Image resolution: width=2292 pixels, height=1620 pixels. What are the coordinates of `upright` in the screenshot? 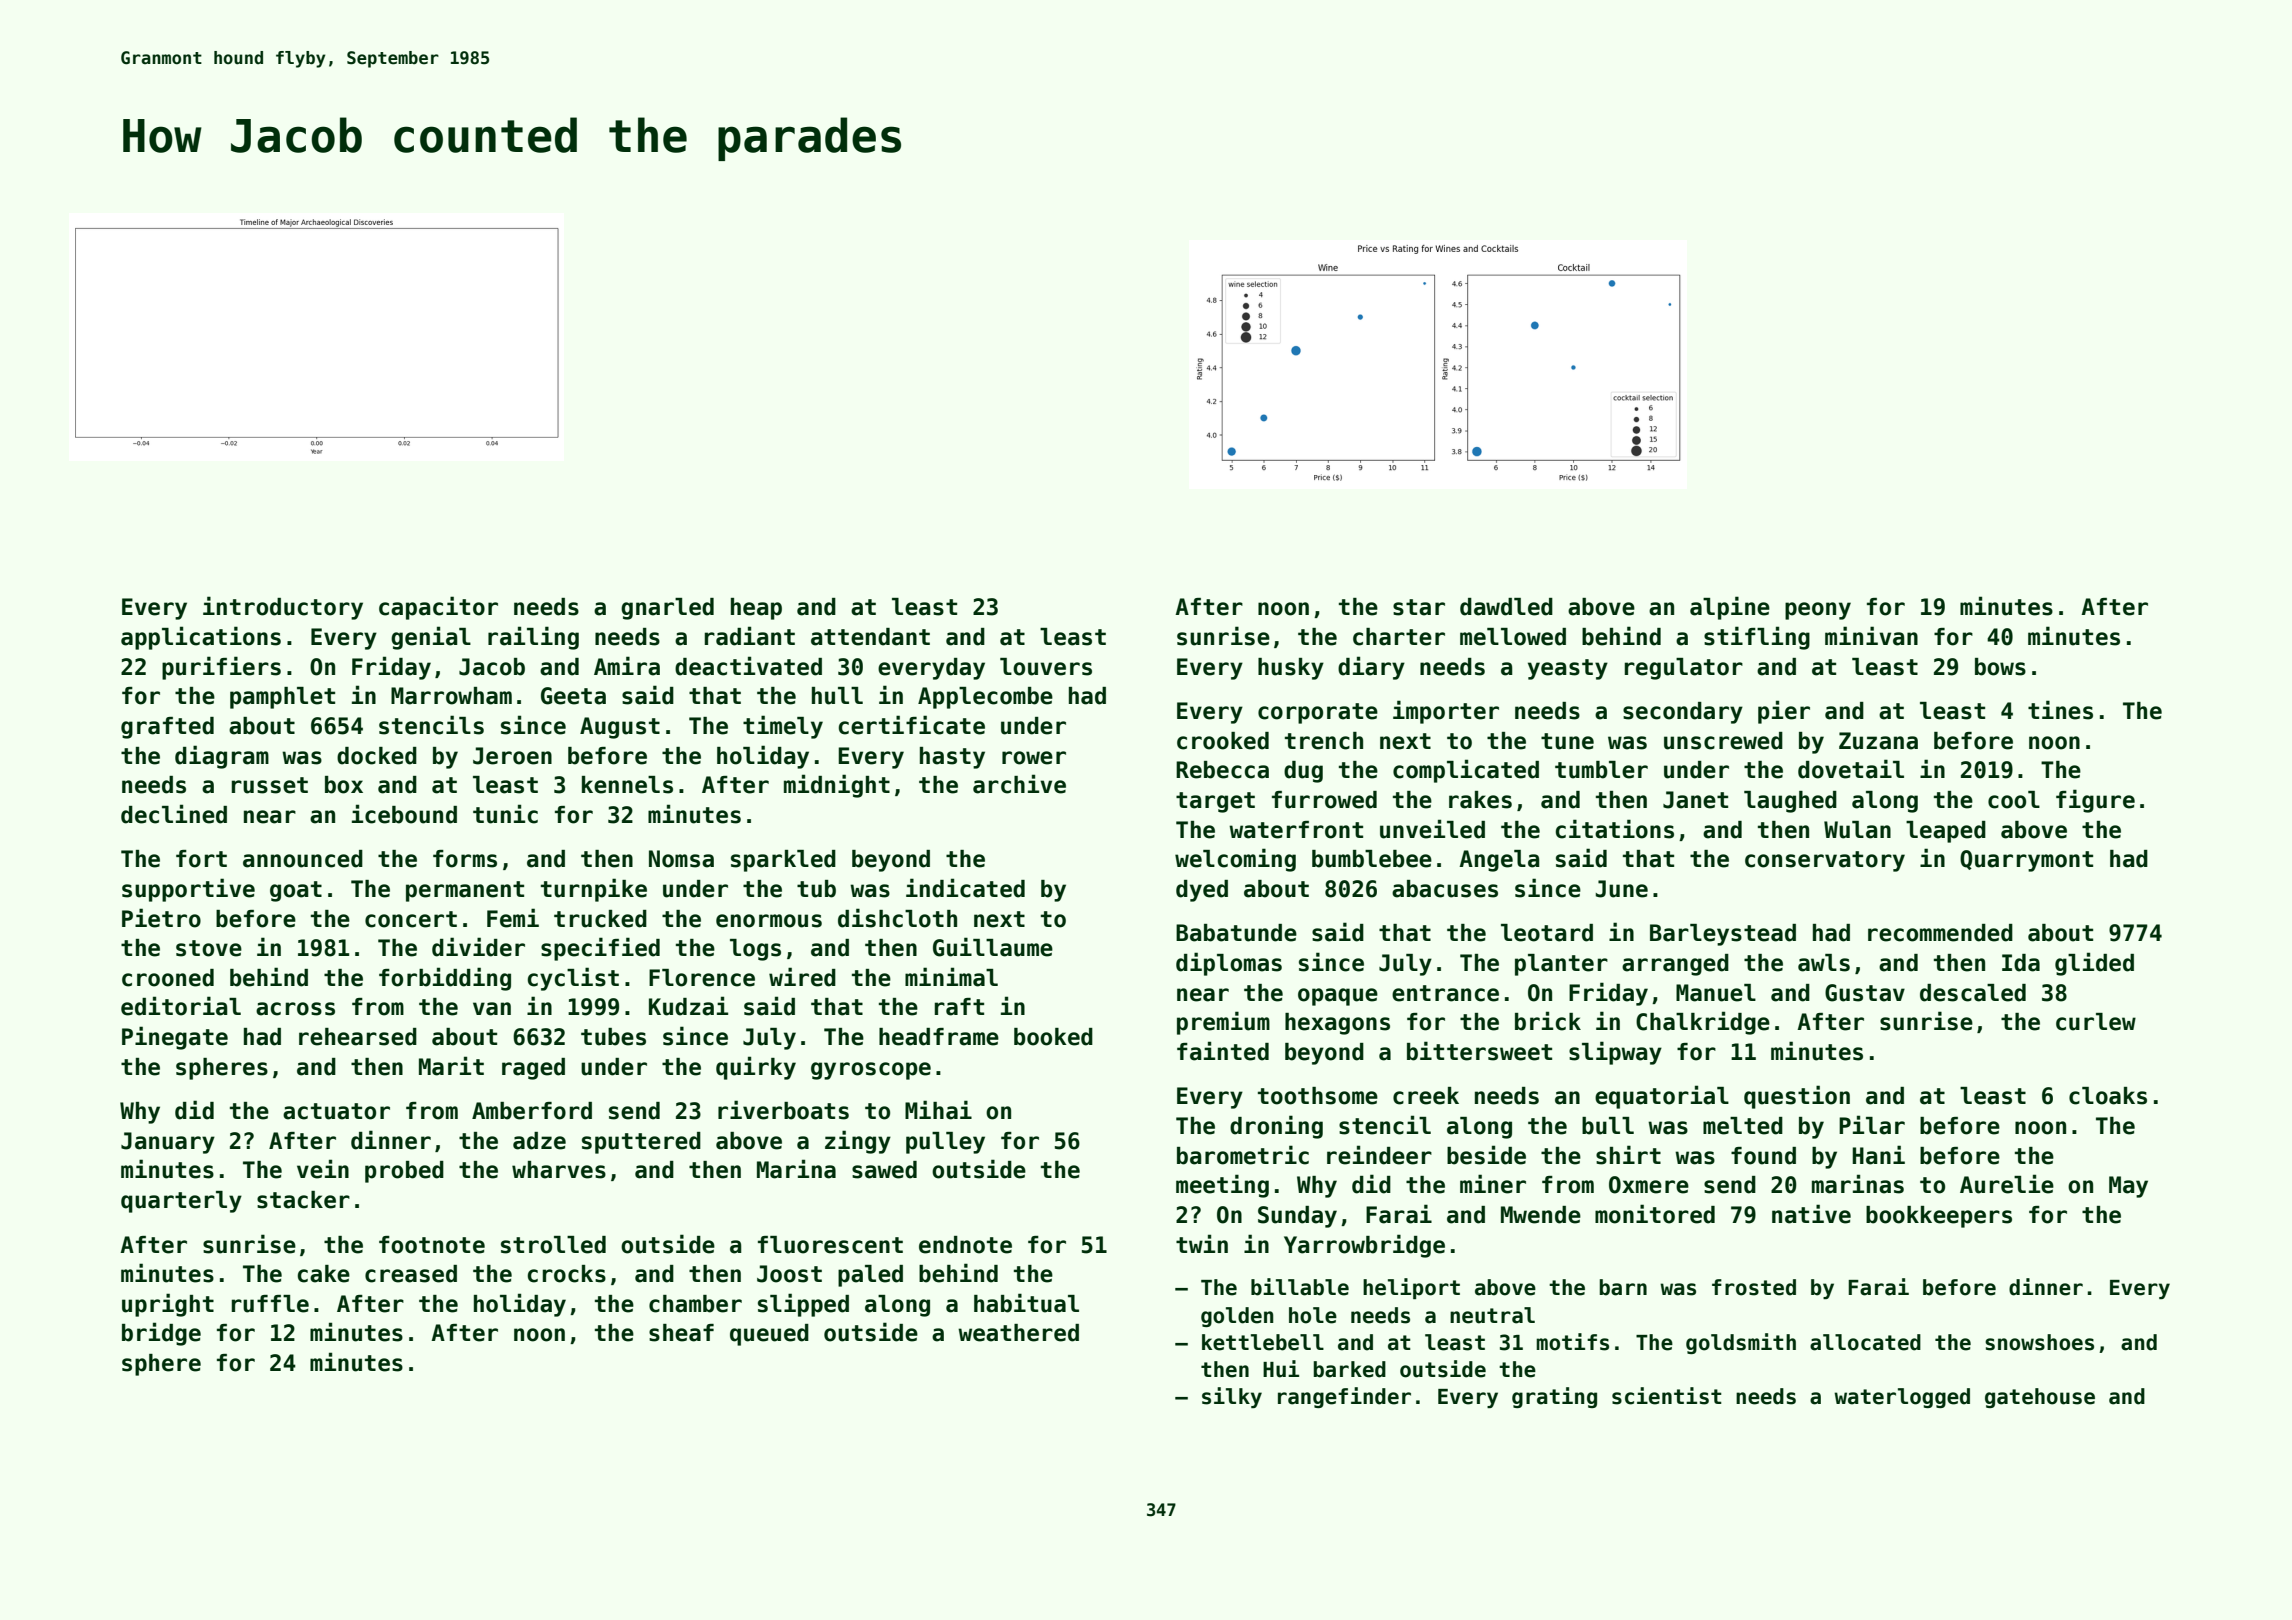 It's located at (168, 1305).
